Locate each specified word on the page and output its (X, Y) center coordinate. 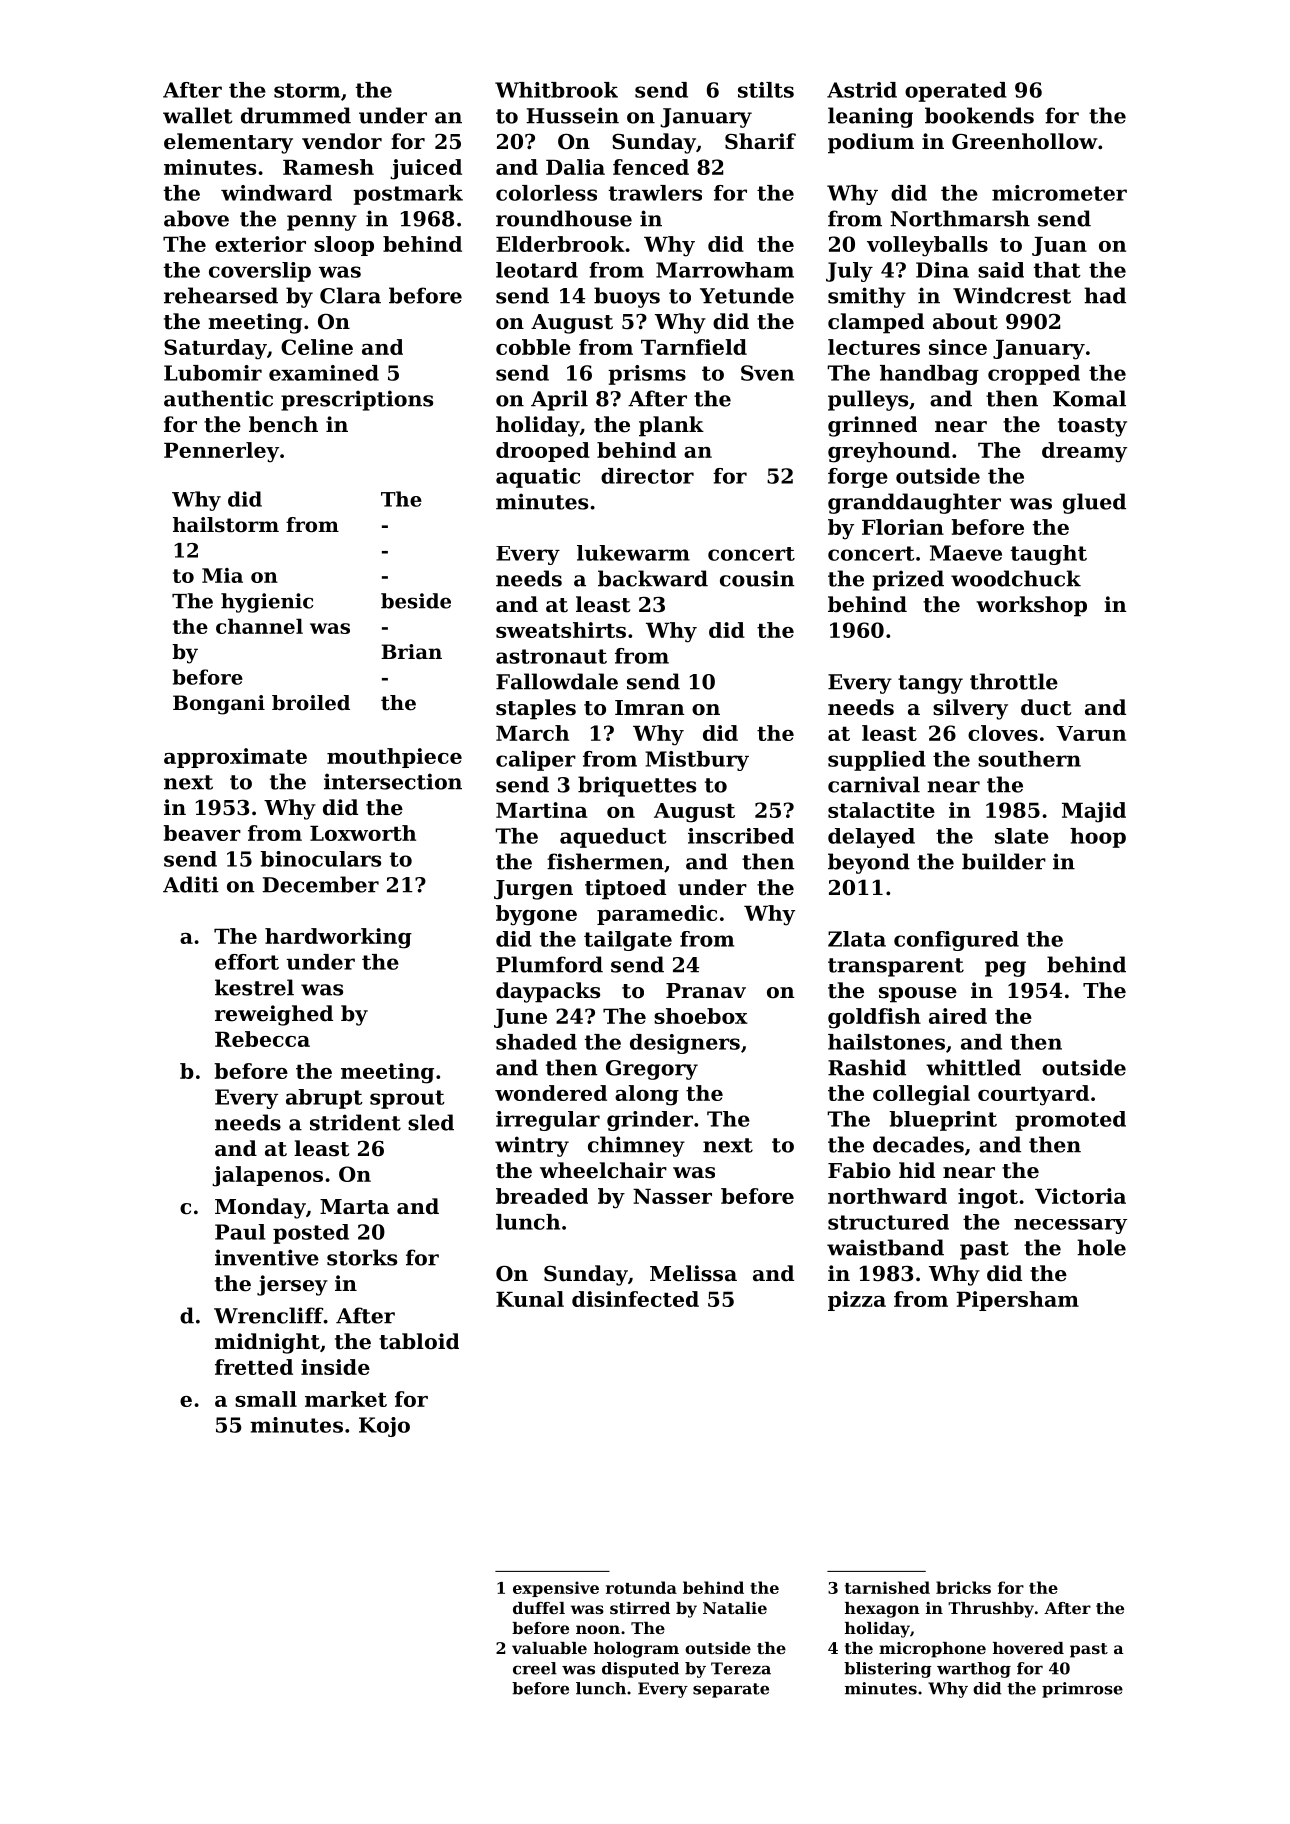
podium (871, 143)
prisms (647, 375)
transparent (896, 967)
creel (535, 1668)
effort (247, 962)
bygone (536, 915)
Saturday (215, 349)
